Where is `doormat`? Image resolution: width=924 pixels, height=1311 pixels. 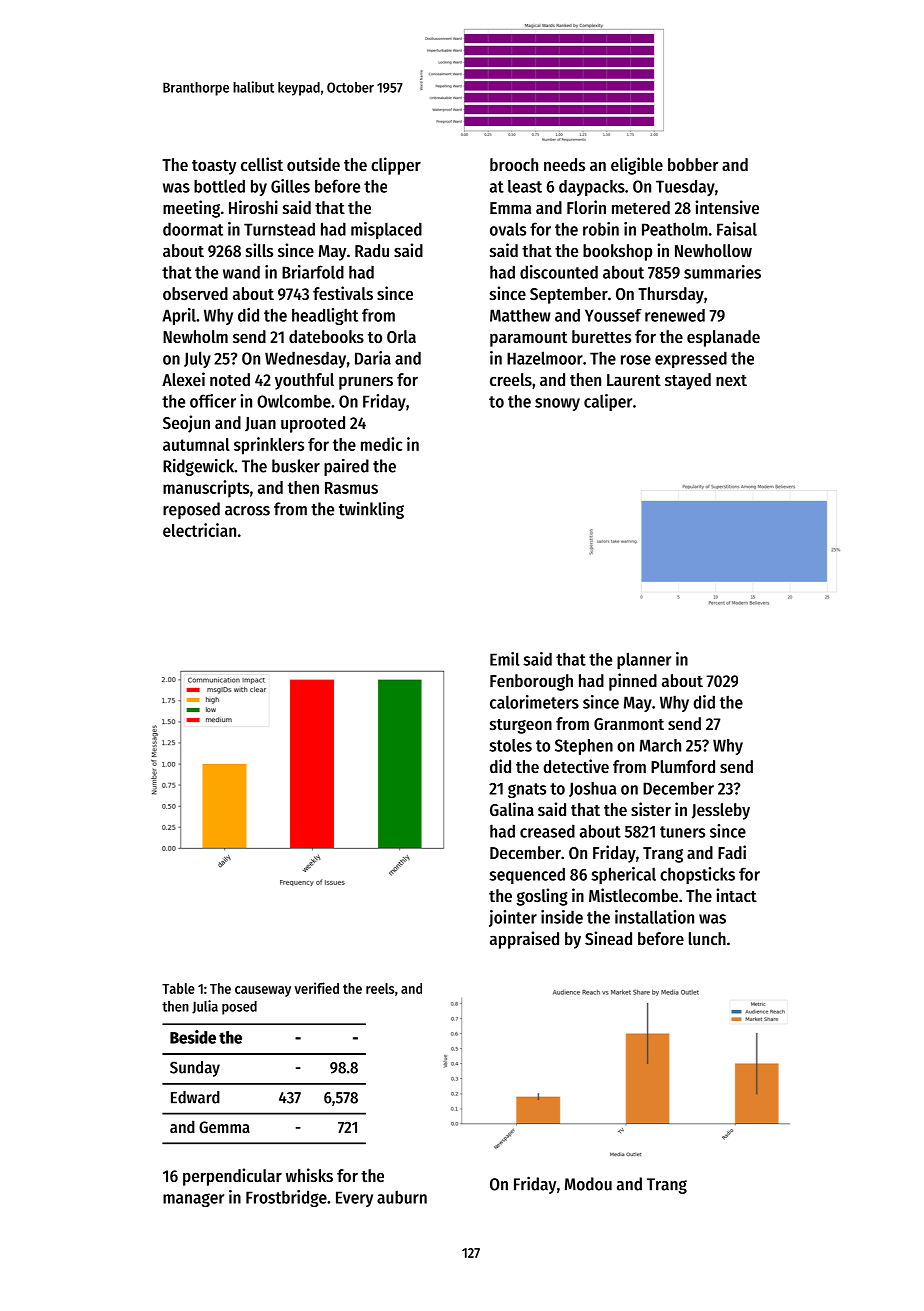
doormat is located at coordinates (193, 229).
